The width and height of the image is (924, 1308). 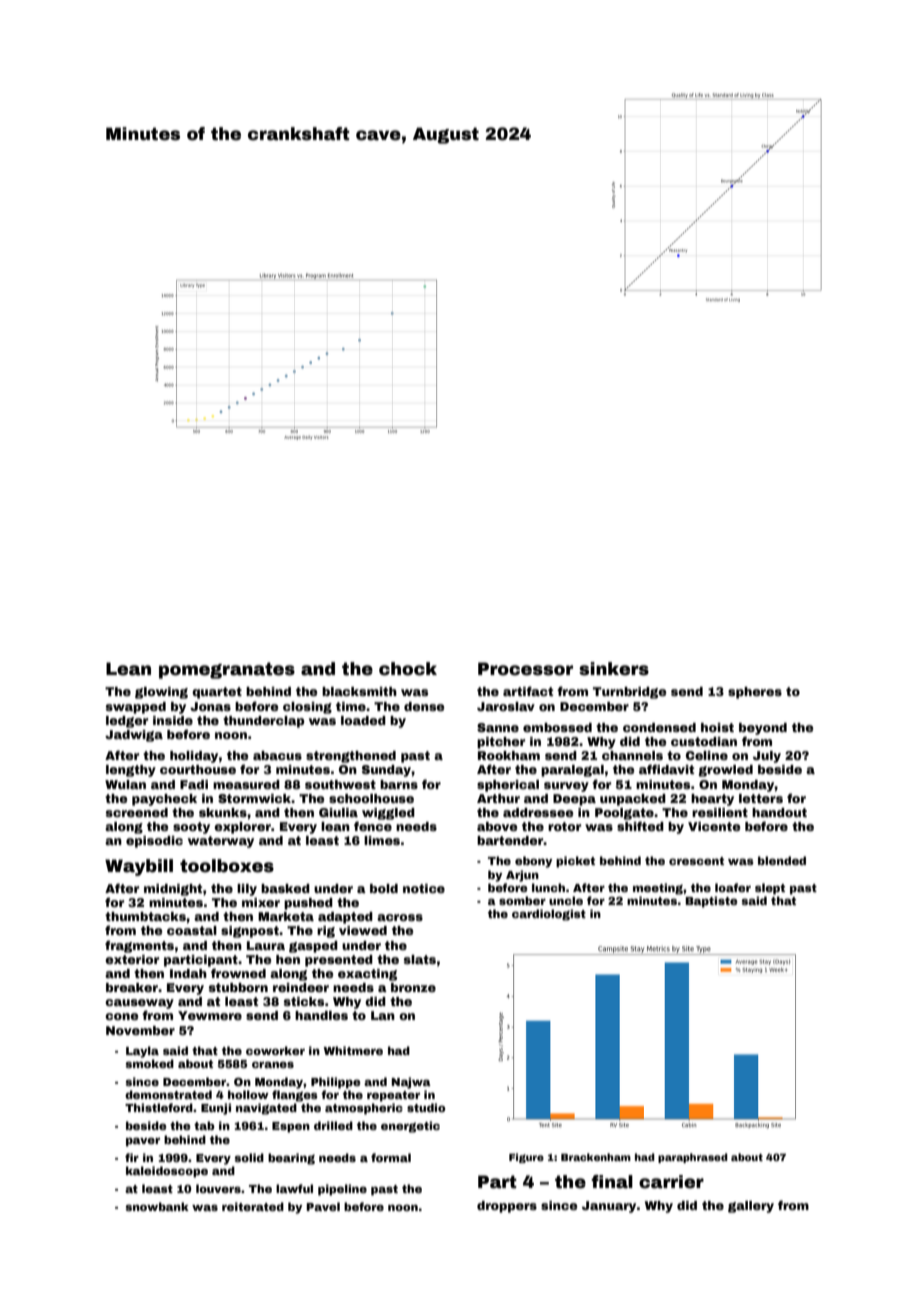 What do you see at coordinates (408, 669) in the image?
I see `chock` at bounding box center [408, 669].
